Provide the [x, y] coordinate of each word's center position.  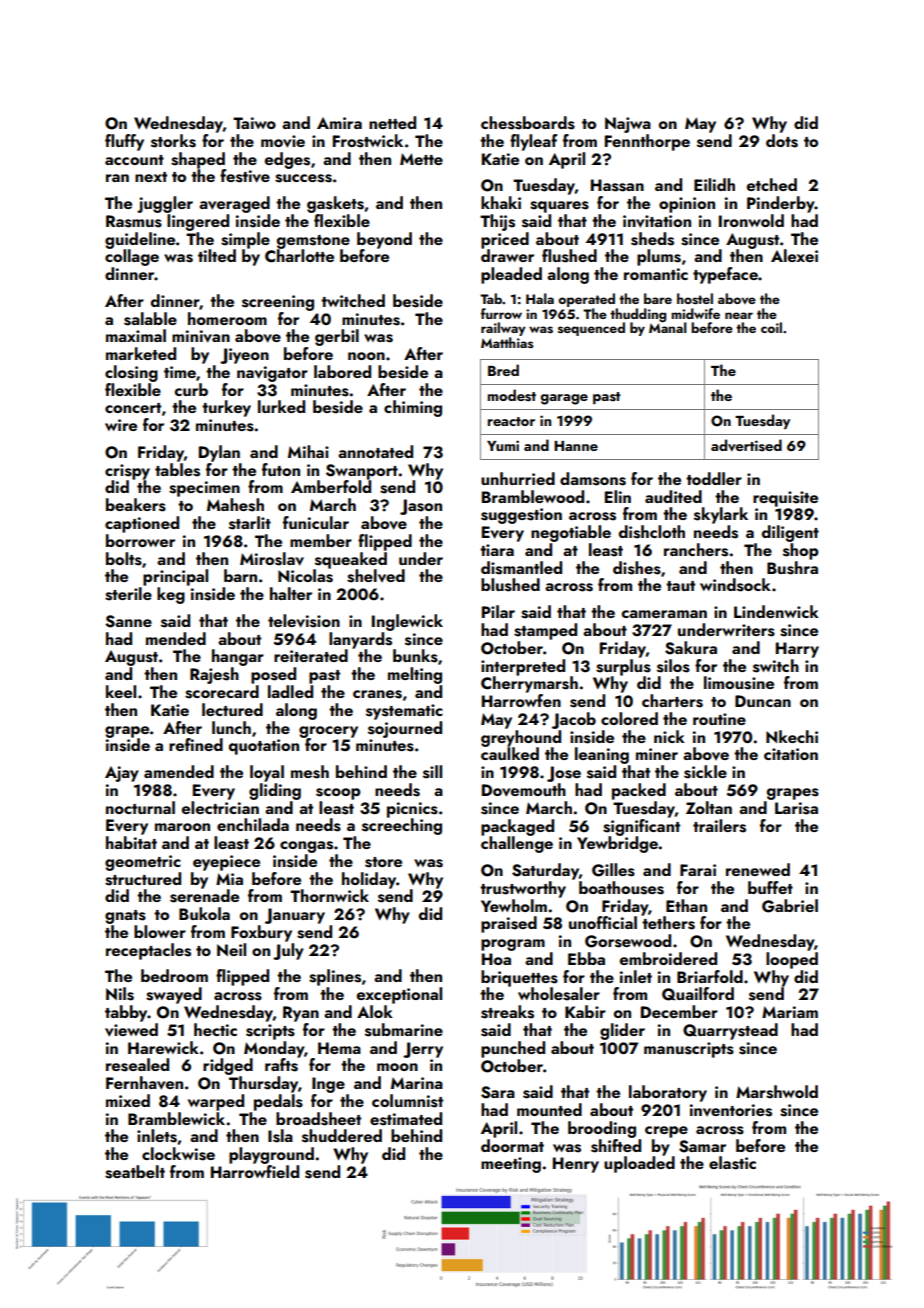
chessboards [528, 123]
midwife [695, 313]
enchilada [253, 824]
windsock [735, 585]
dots [782, 141]
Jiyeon [244, 356]
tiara [497, 550]
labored [342, 371]
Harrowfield [255, 1171]
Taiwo [254, 123]
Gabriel [790, 906]
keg [171, 595]
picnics [412, 810]
